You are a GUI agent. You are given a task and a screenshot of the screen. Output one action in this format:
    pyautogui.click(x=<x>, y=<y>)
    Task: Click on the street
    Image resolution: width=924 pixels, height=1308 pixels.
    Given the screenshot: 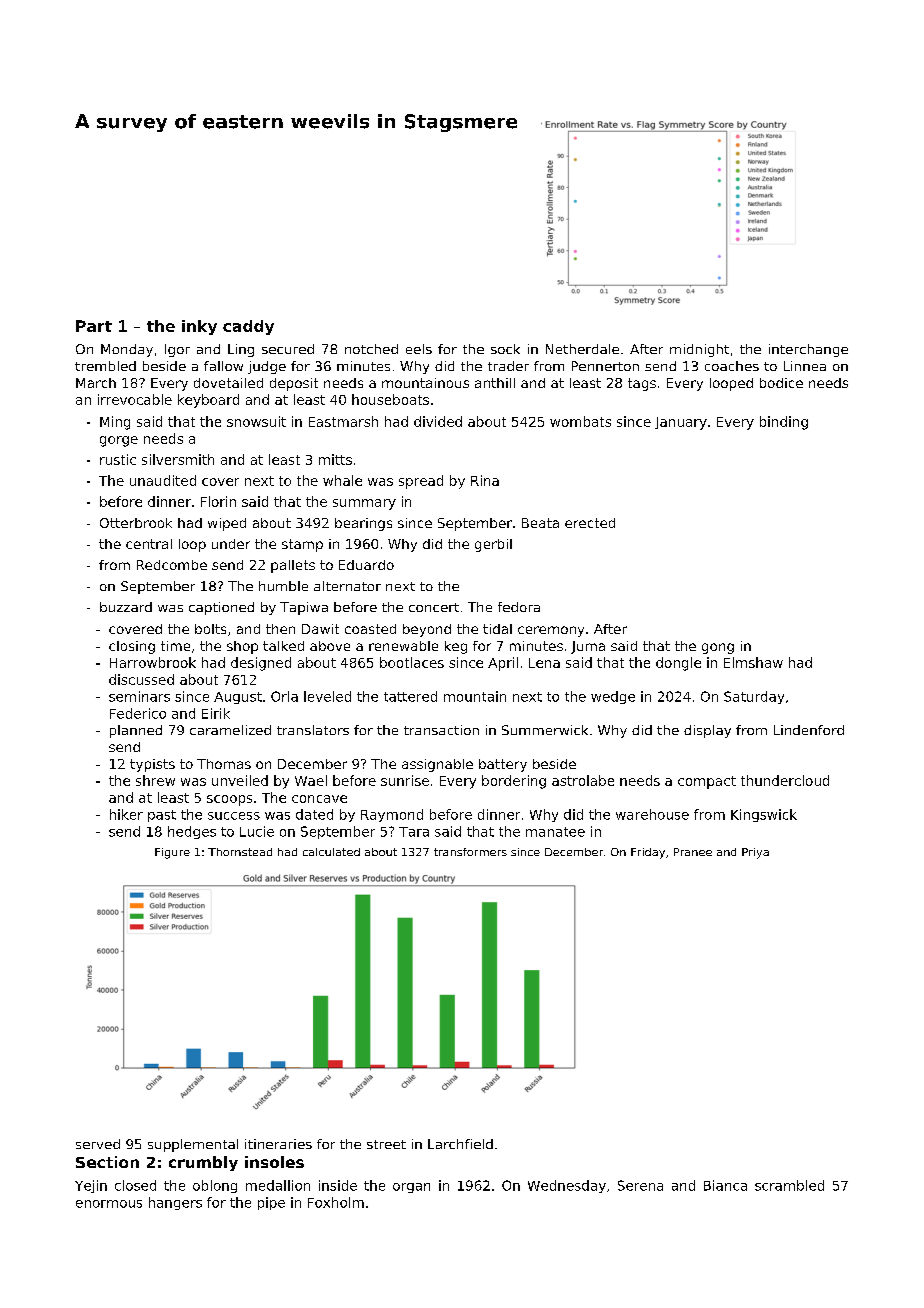 What is the action you would take?
    pyautogui.click(x=386, y=1144)
